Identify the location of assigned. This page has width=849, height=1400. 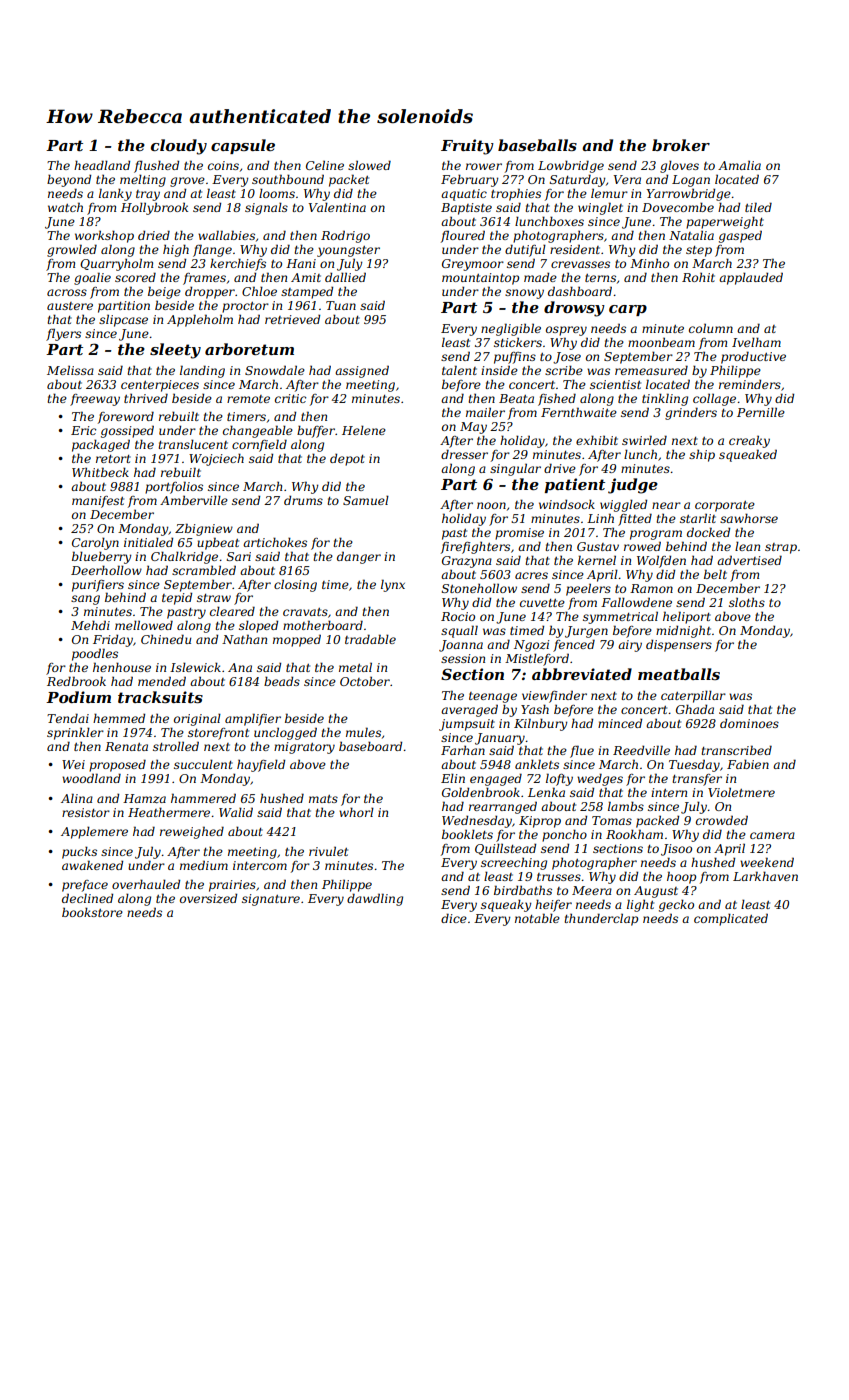
(362, 371).
